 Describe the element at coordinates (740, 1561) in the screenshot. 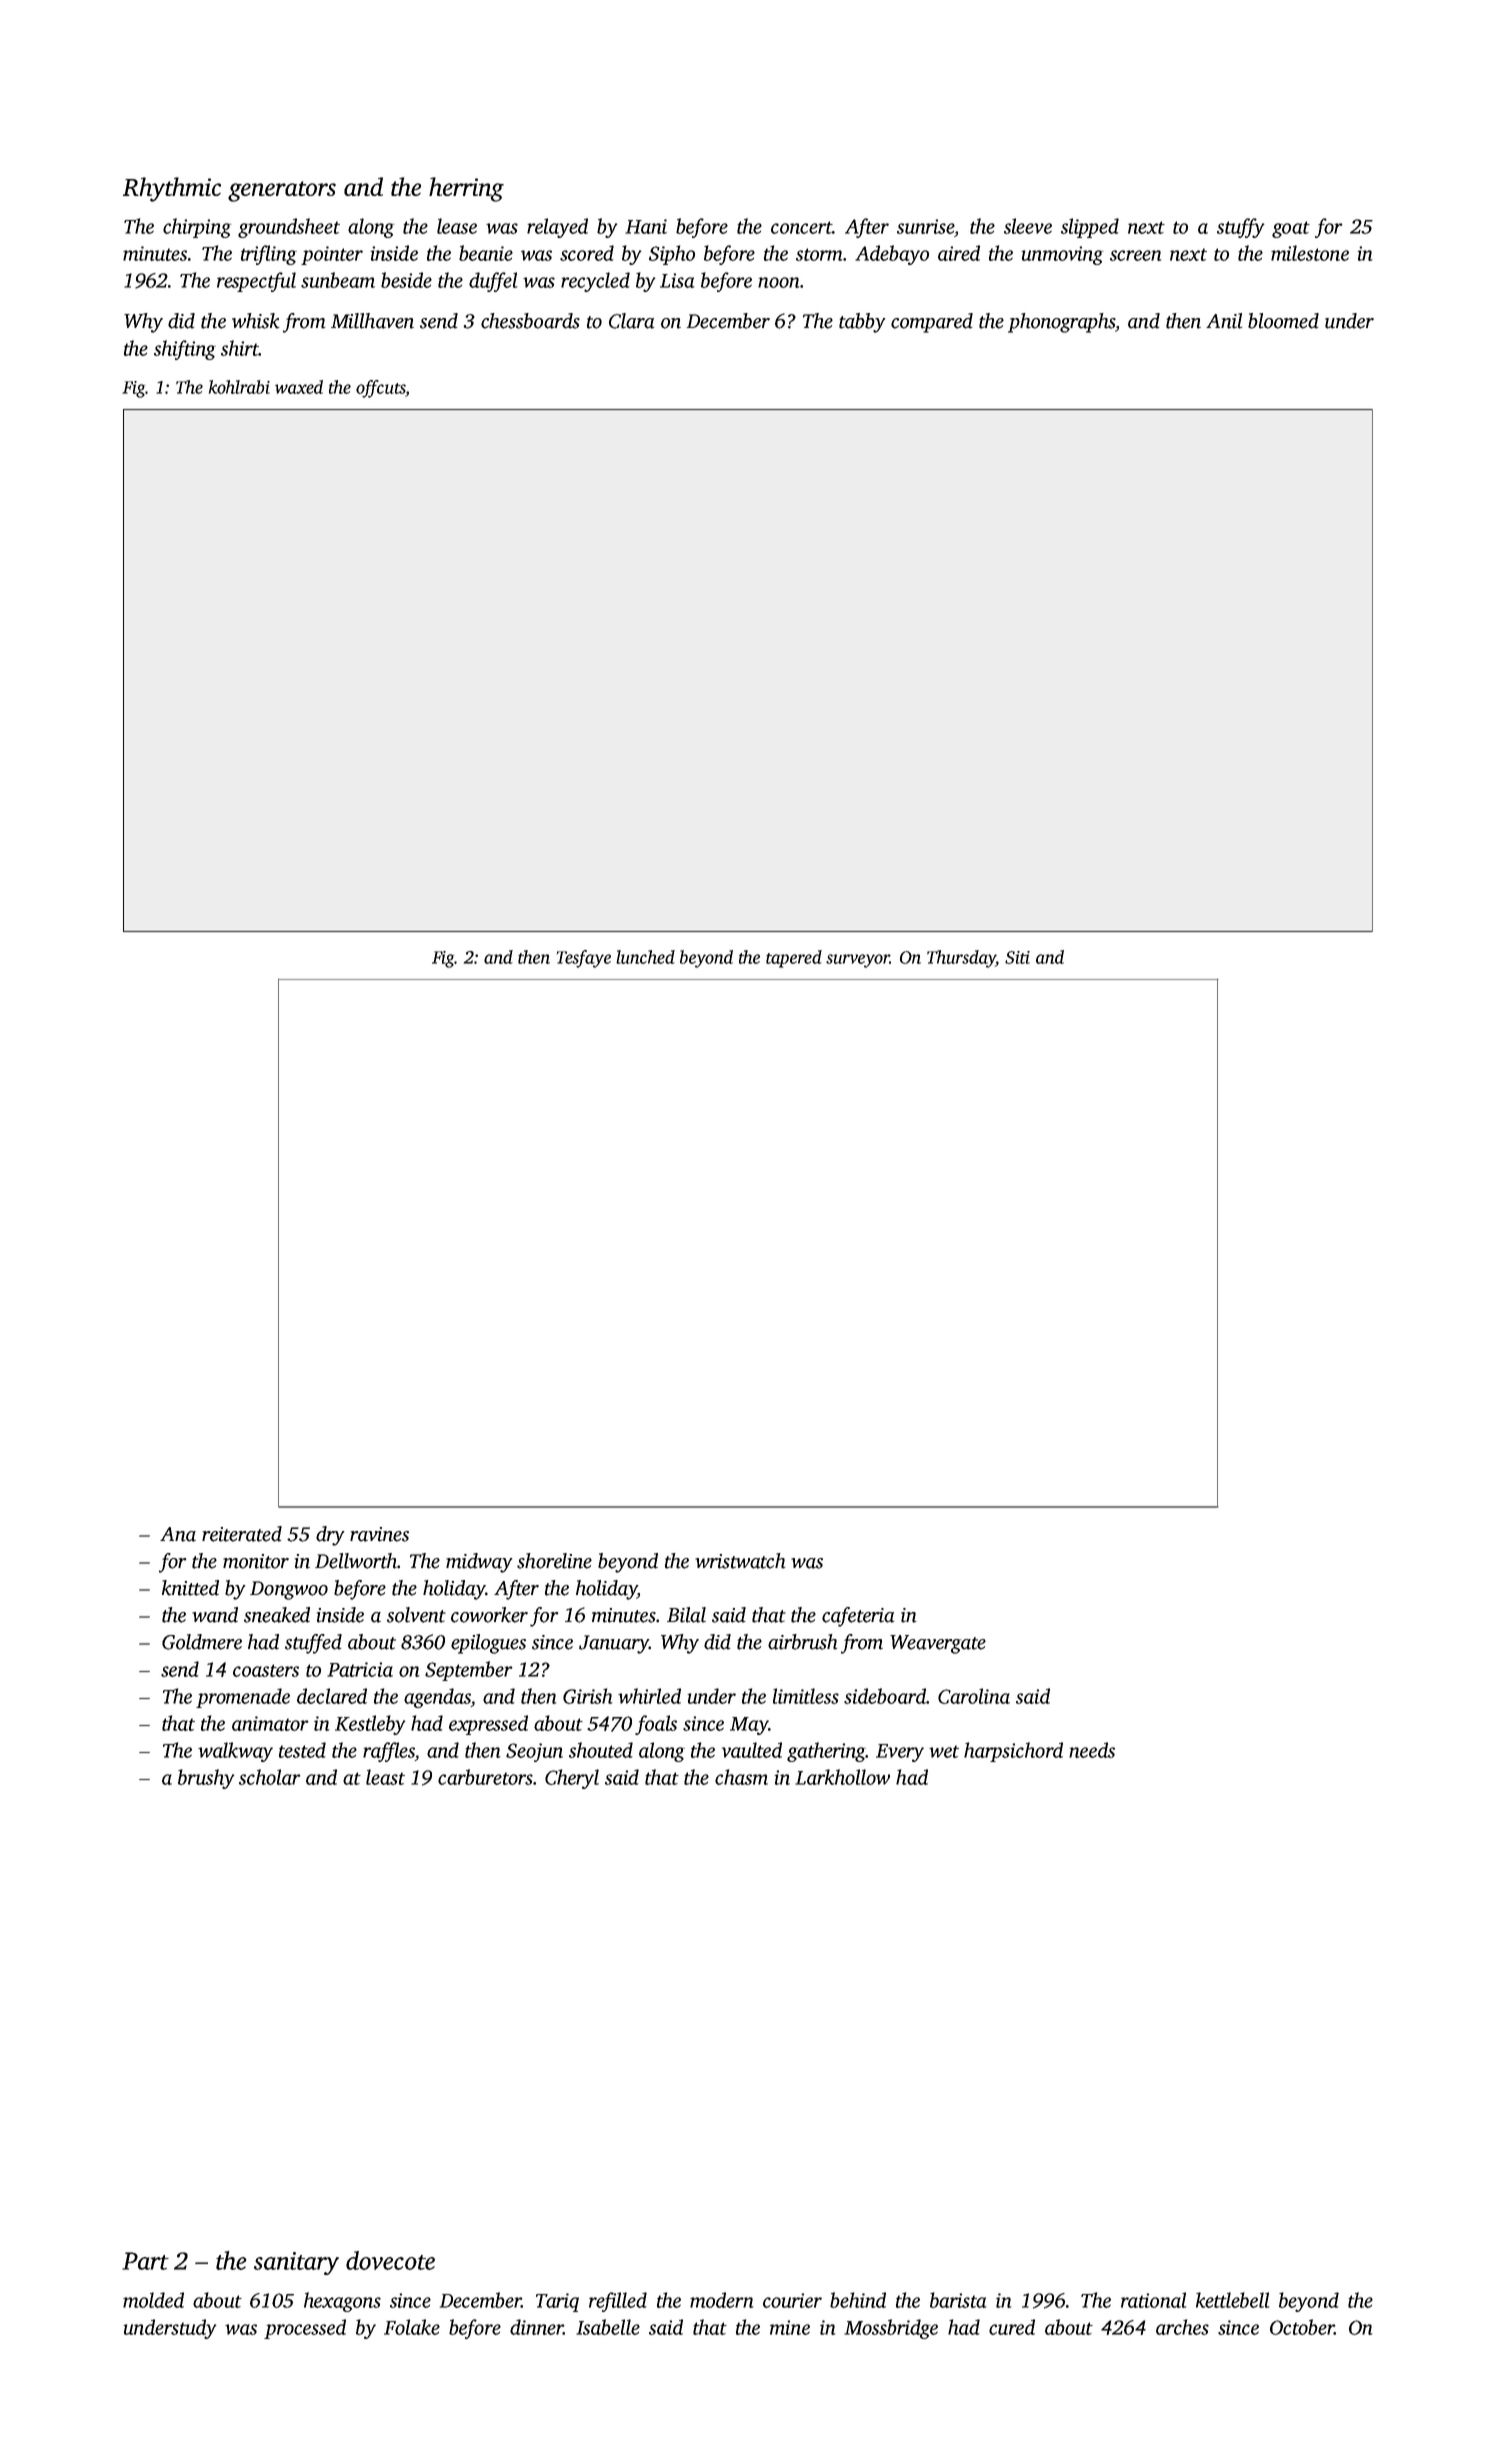

I see `wristwatch` at that location.
